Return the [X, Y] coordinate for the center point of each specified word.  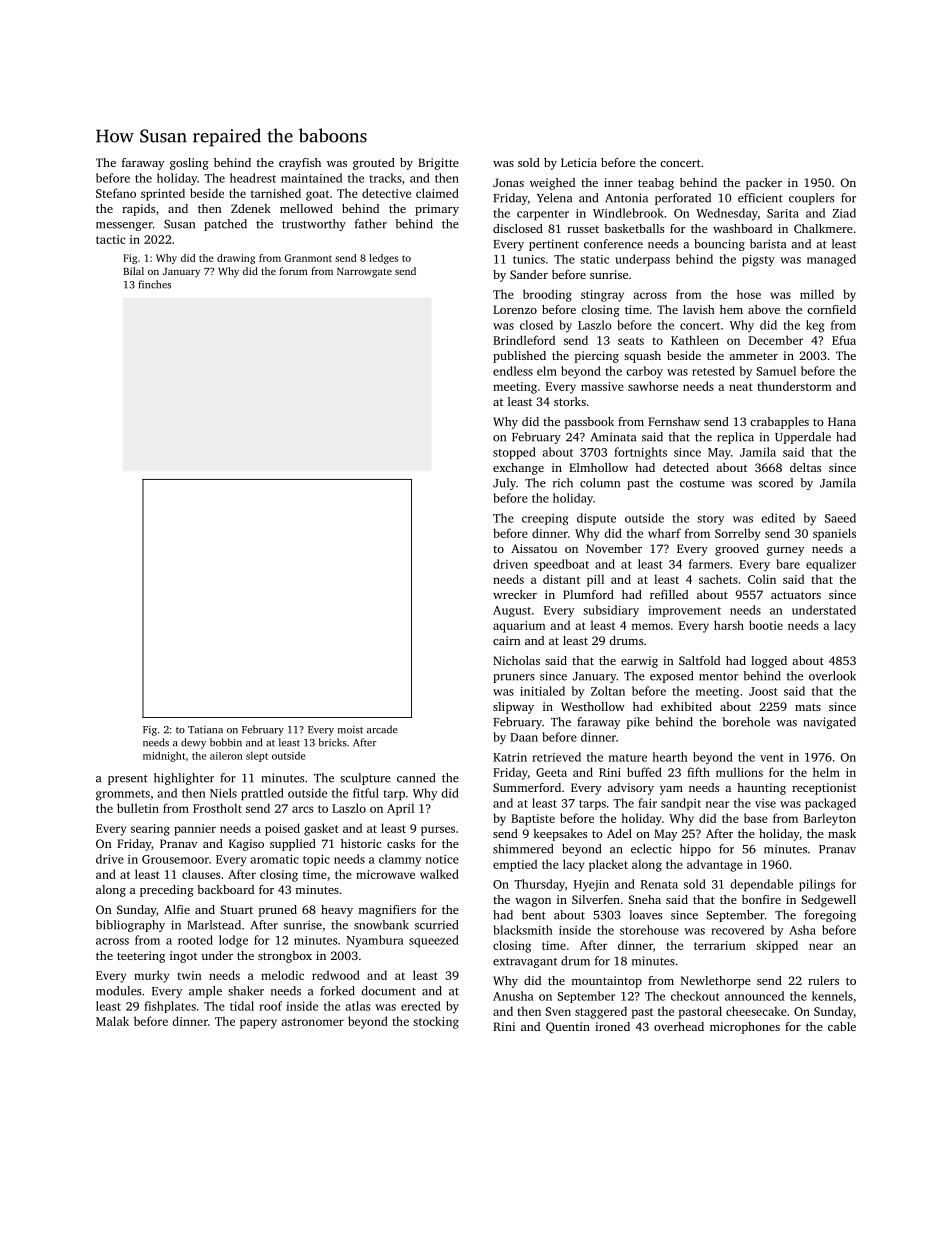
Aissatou [534, 548]
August [512, 611]
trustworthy [314, 225]
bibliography [130, 926]
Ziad [844, 213]
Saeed [840, 518]
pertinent [554, 245]
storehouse [649, 930]
